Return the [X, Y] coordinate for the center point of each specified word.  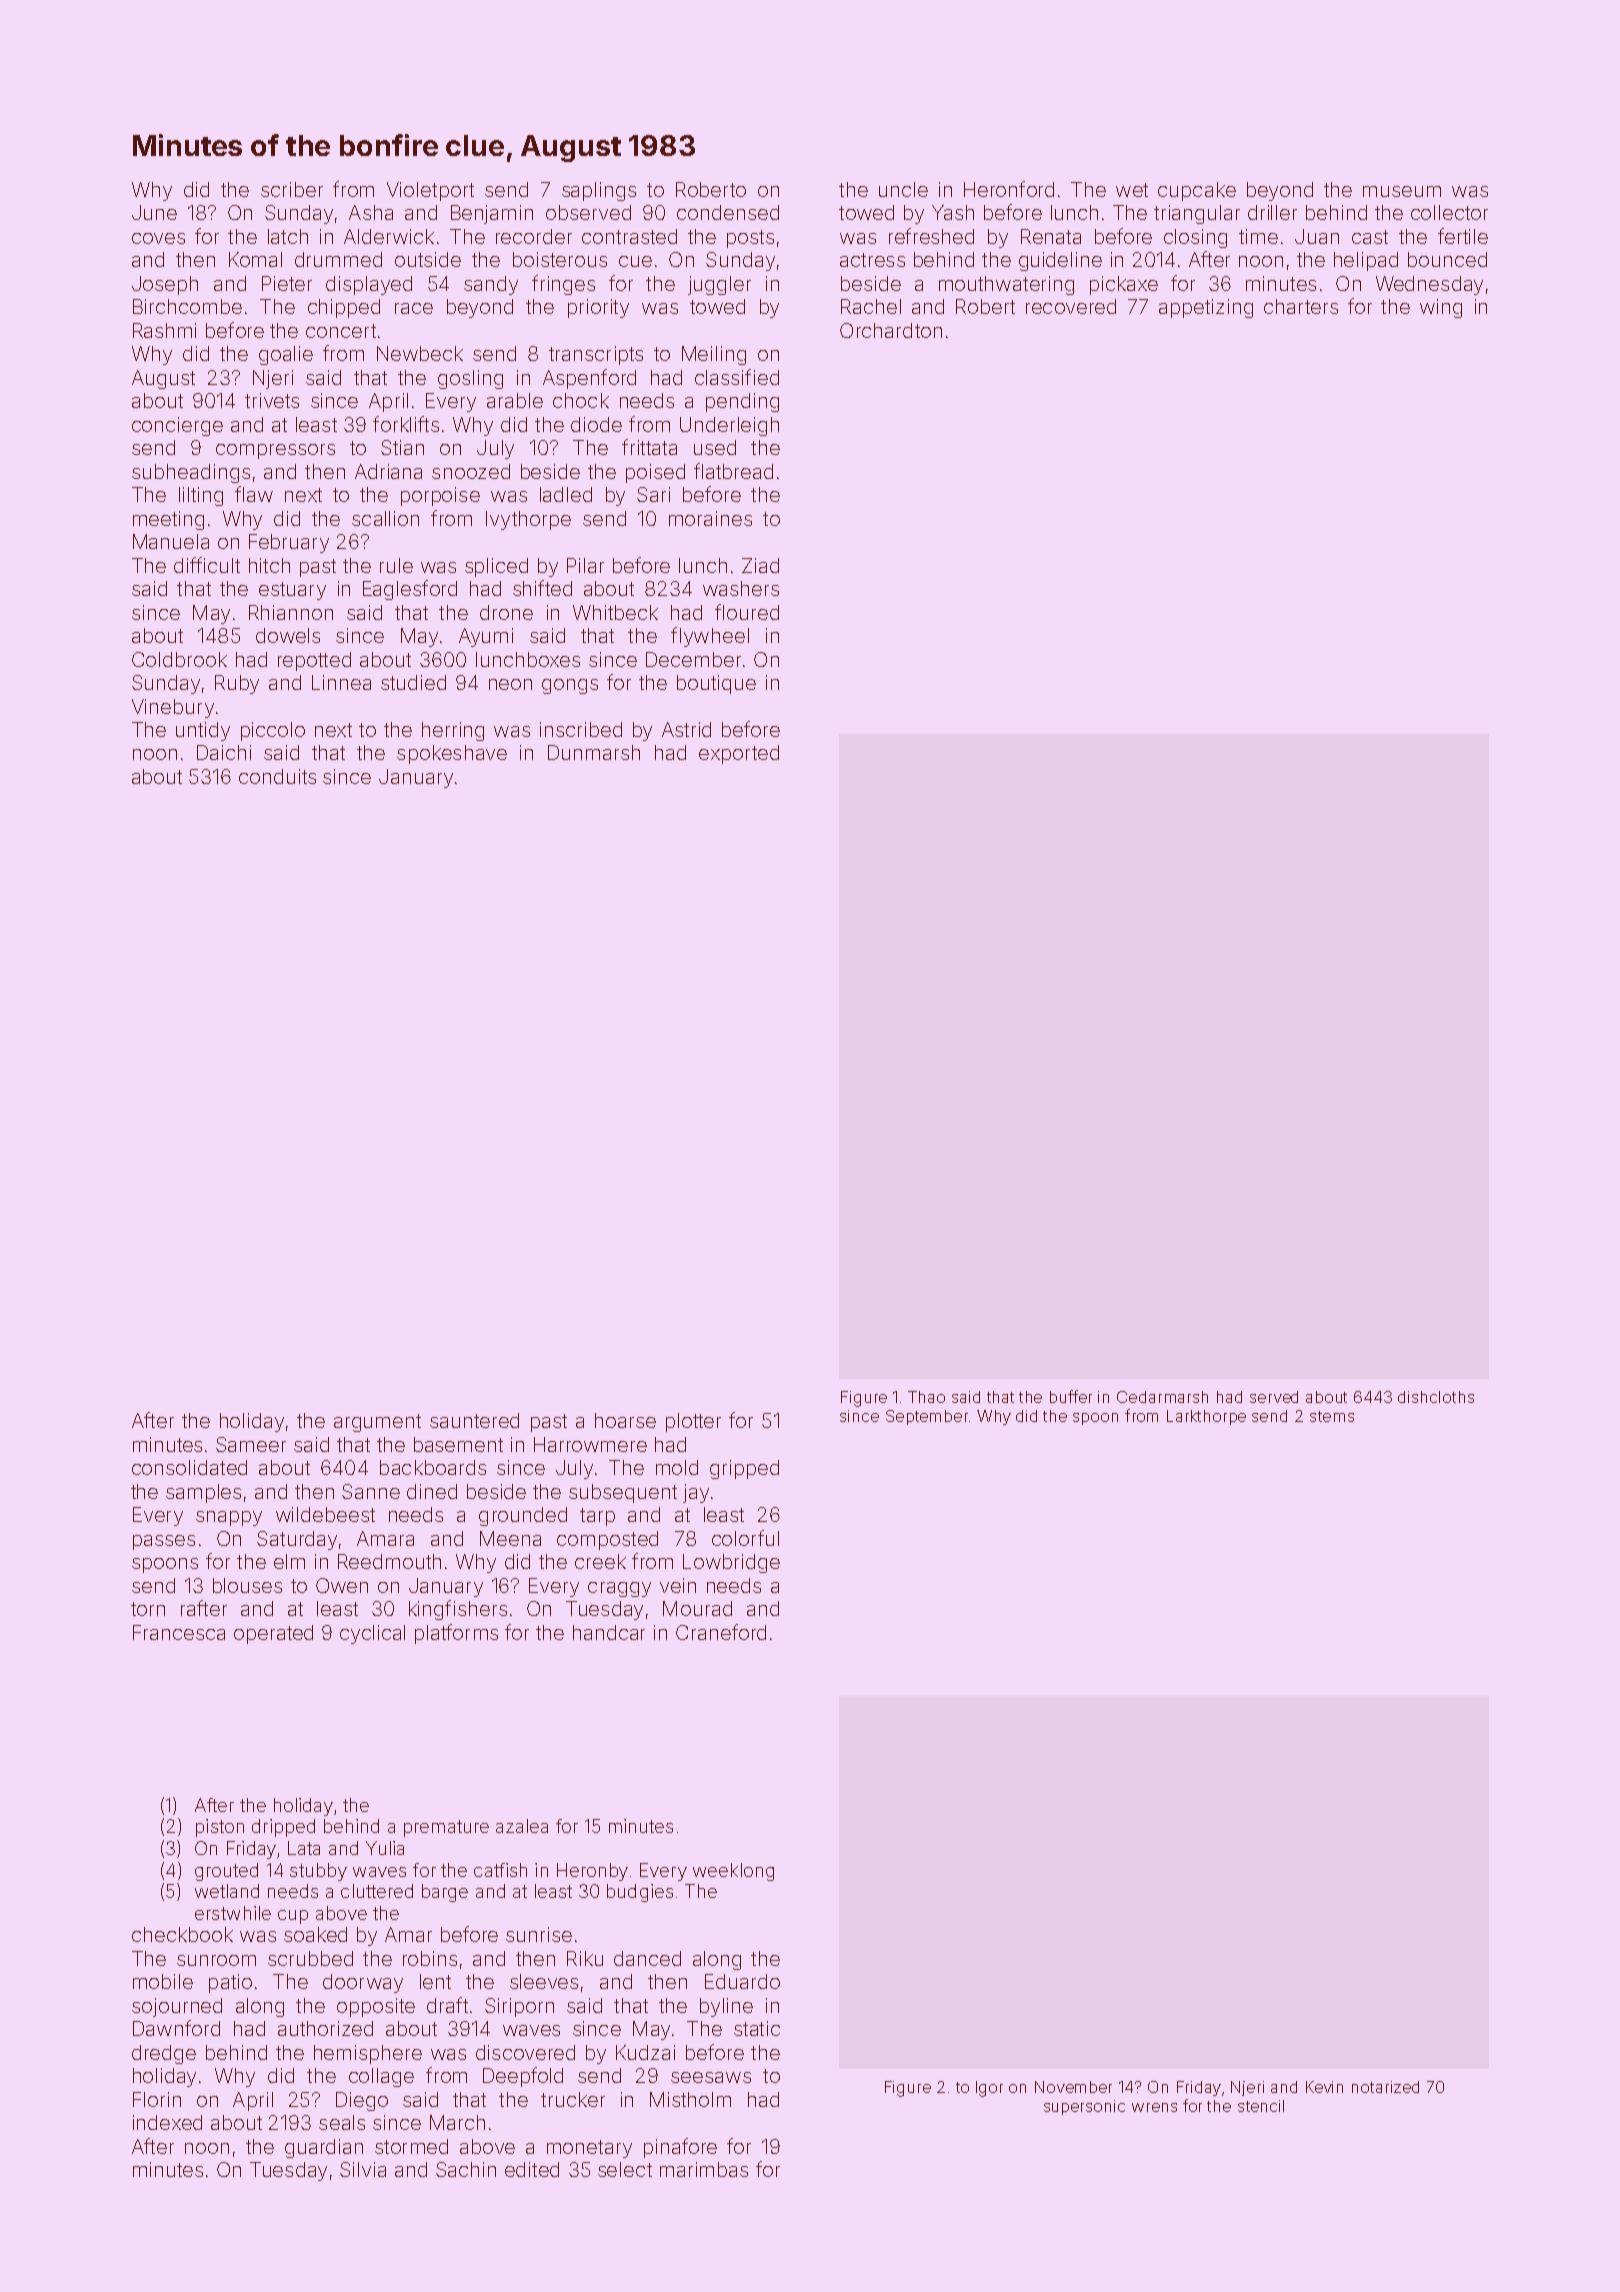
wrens [1154, 2107]
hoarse [625, 1420]
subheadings [191, 473]
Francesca [179, 1632]
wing [1441, 308]
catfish [500, 1870]
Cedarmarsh [1162, 1397]
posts [750, 239]
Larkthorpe [1206, 1417]
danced [647, 1958]
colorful [745, 1538]
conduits [277, 776]
